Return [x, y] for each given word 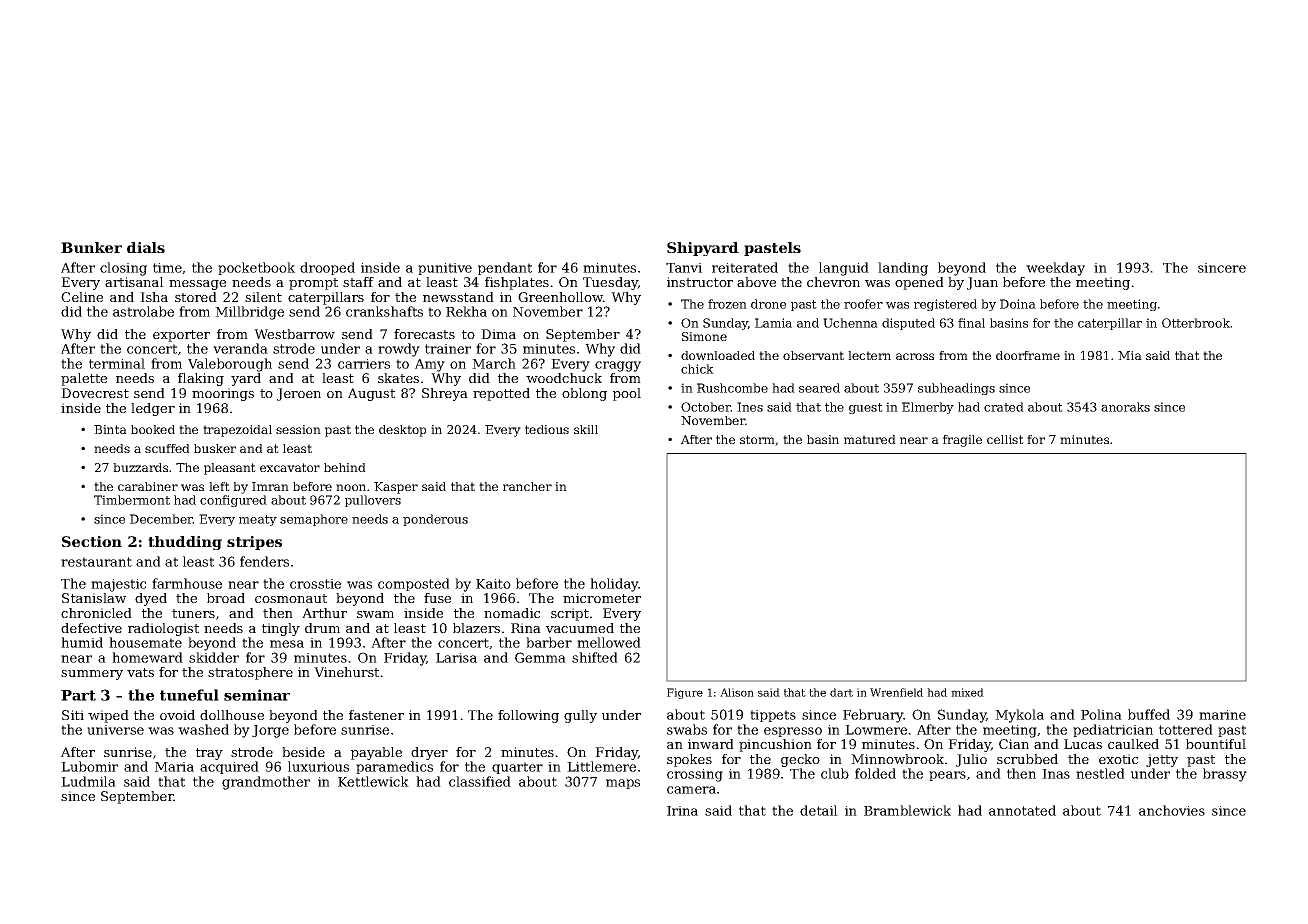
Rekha [466, 311]
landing [903, 269]
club [835, 773]
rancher [527, 486]
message [197, 285]
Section [92, 541]
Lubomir [89, 766]
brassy [1225, 775]
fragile [962, 441]
